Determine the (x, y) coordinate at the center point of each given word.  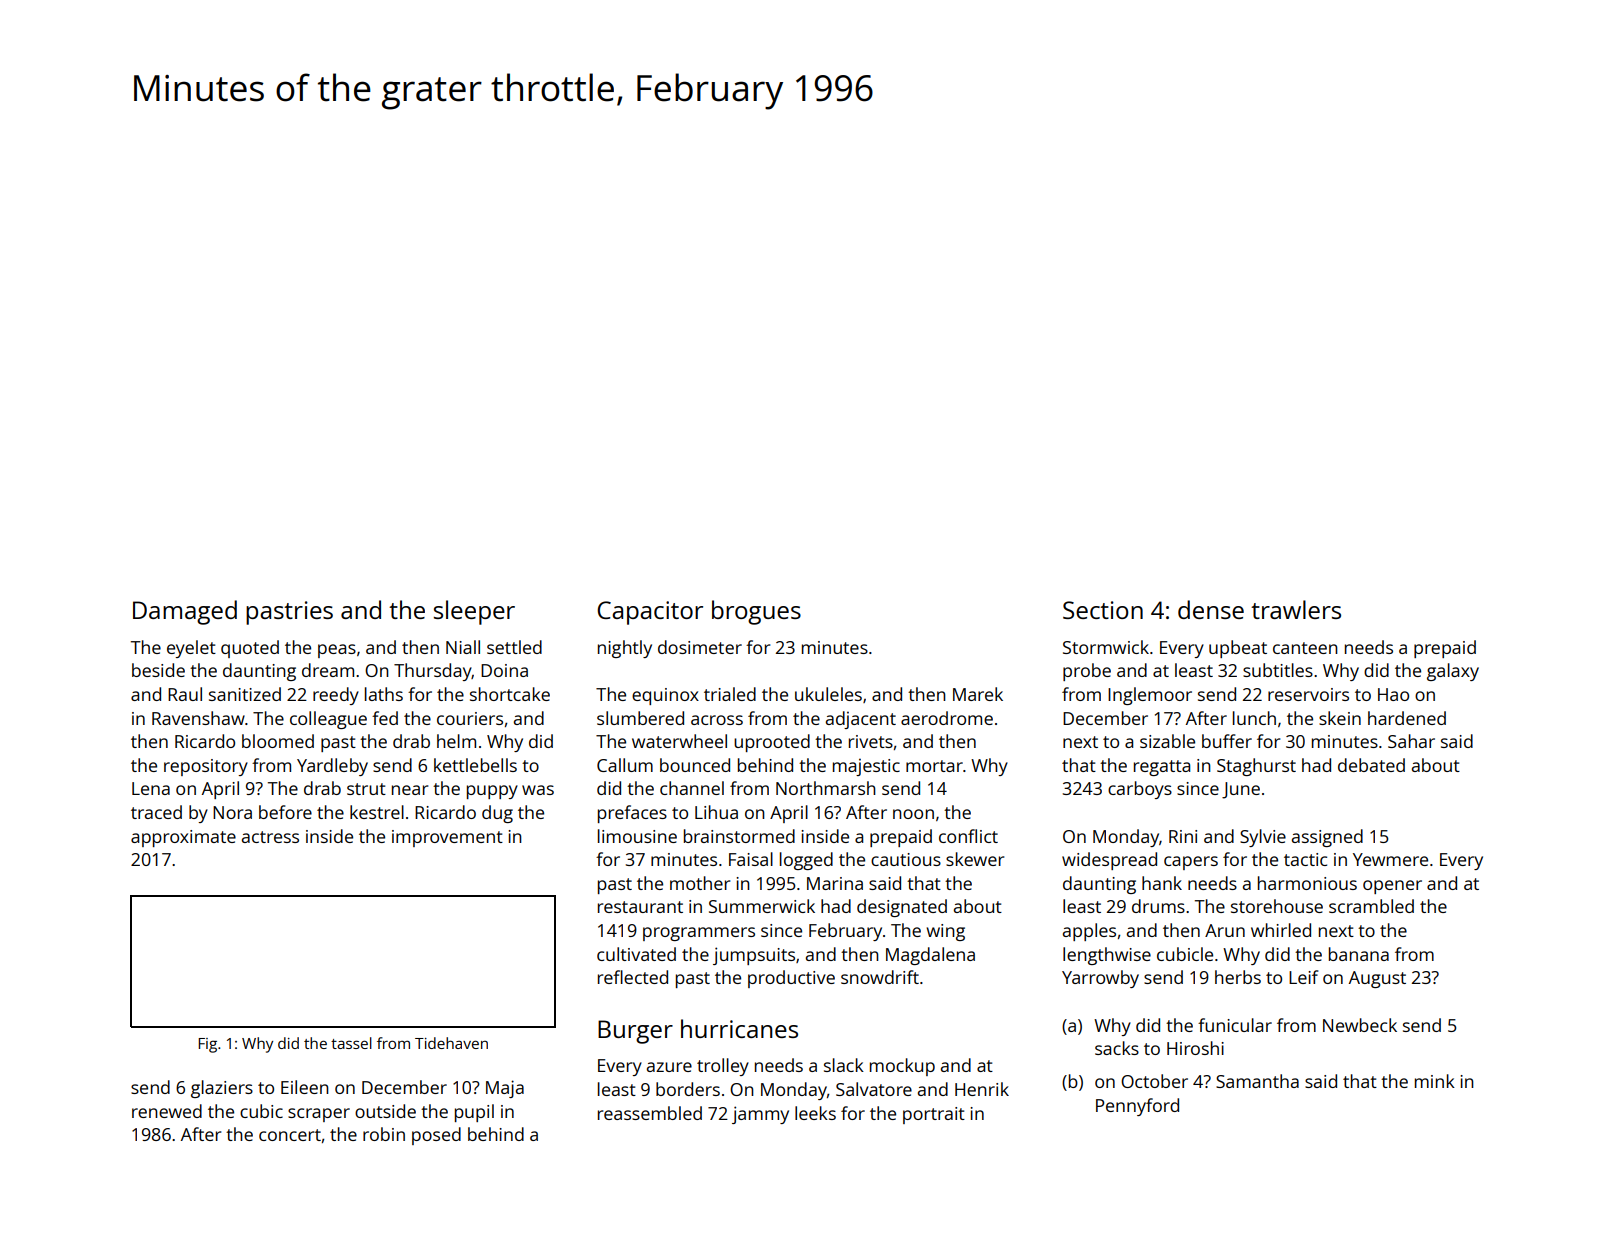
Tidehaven (451, 1043)
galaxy (1453, 672)
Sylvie (1263, 838)
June (1241, 790)
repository (206, 767)
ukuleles (828, 694)
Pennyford (1137, 1107)
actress (270, 837)
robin (384, 1134)
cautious (906, 859)
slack (844, 1065)
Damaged (185, 612)
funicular (1235, 1025)
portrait (934, 1115)
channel (692, 788)
